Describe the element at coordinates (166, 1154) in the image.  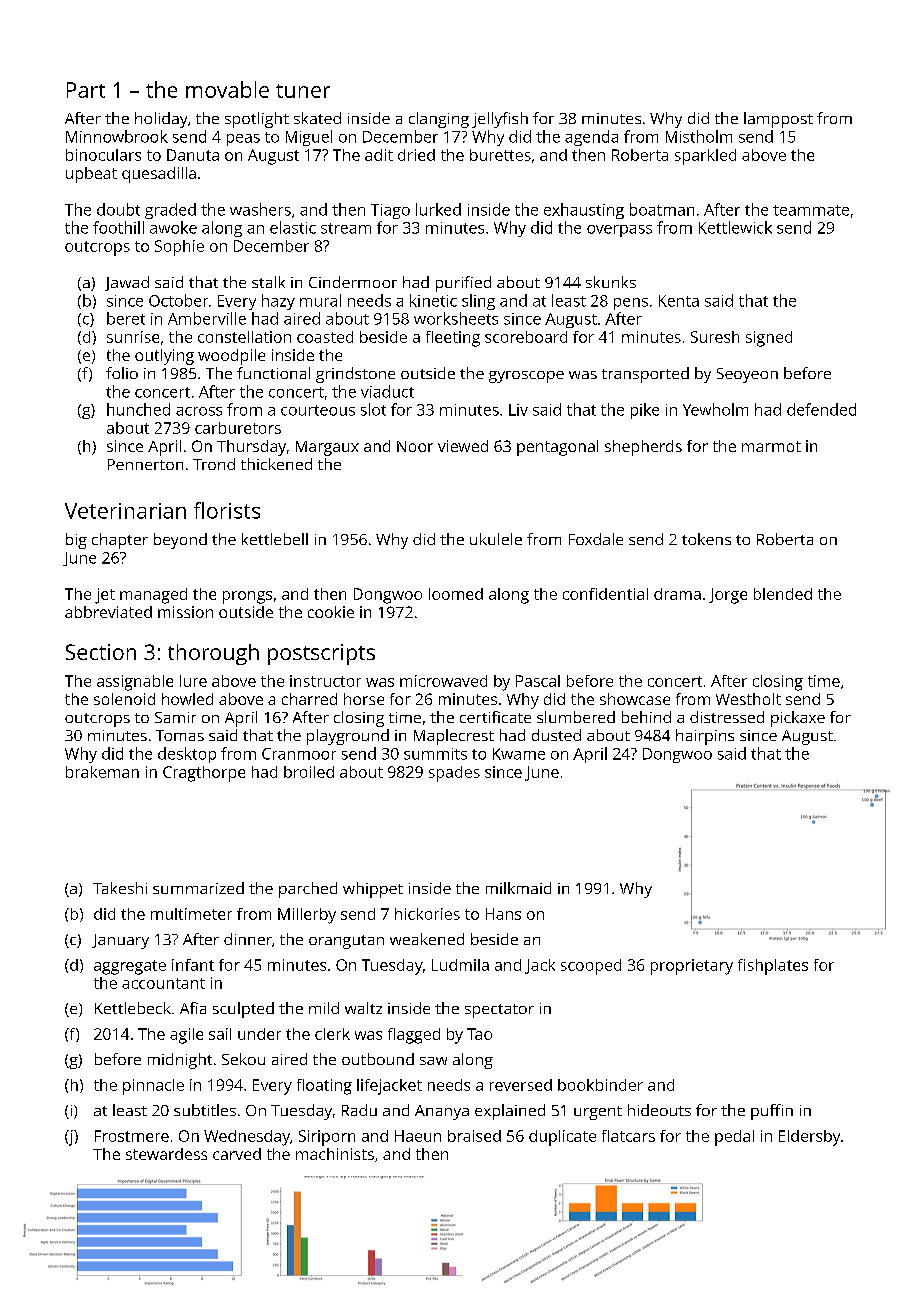
I see `stewardess` at that location.
